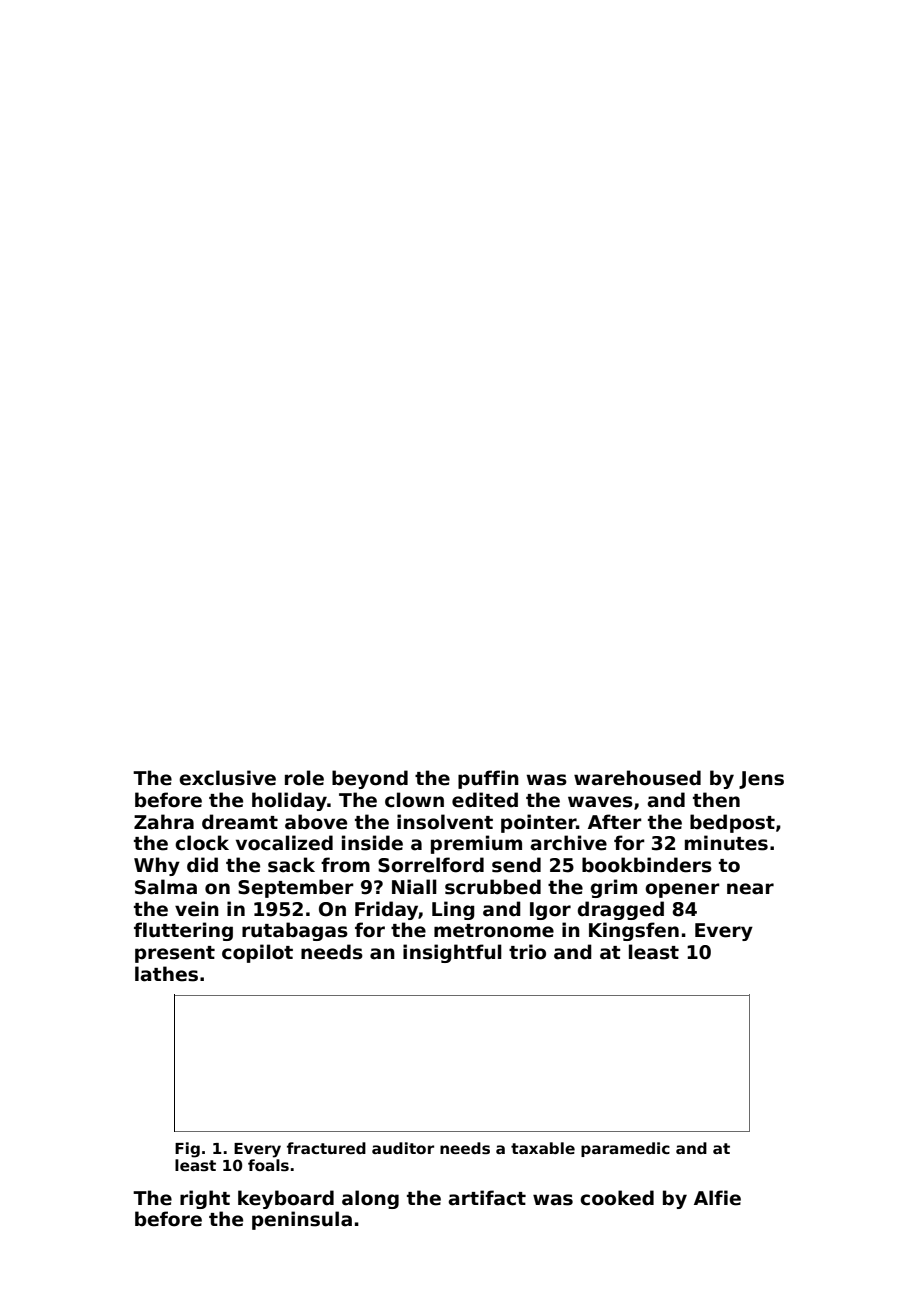 This image has width=924, height=1311. What do you see at coordinates (445, 822) in the image?
I see `insolvent` at bounding box center [445, 822].
